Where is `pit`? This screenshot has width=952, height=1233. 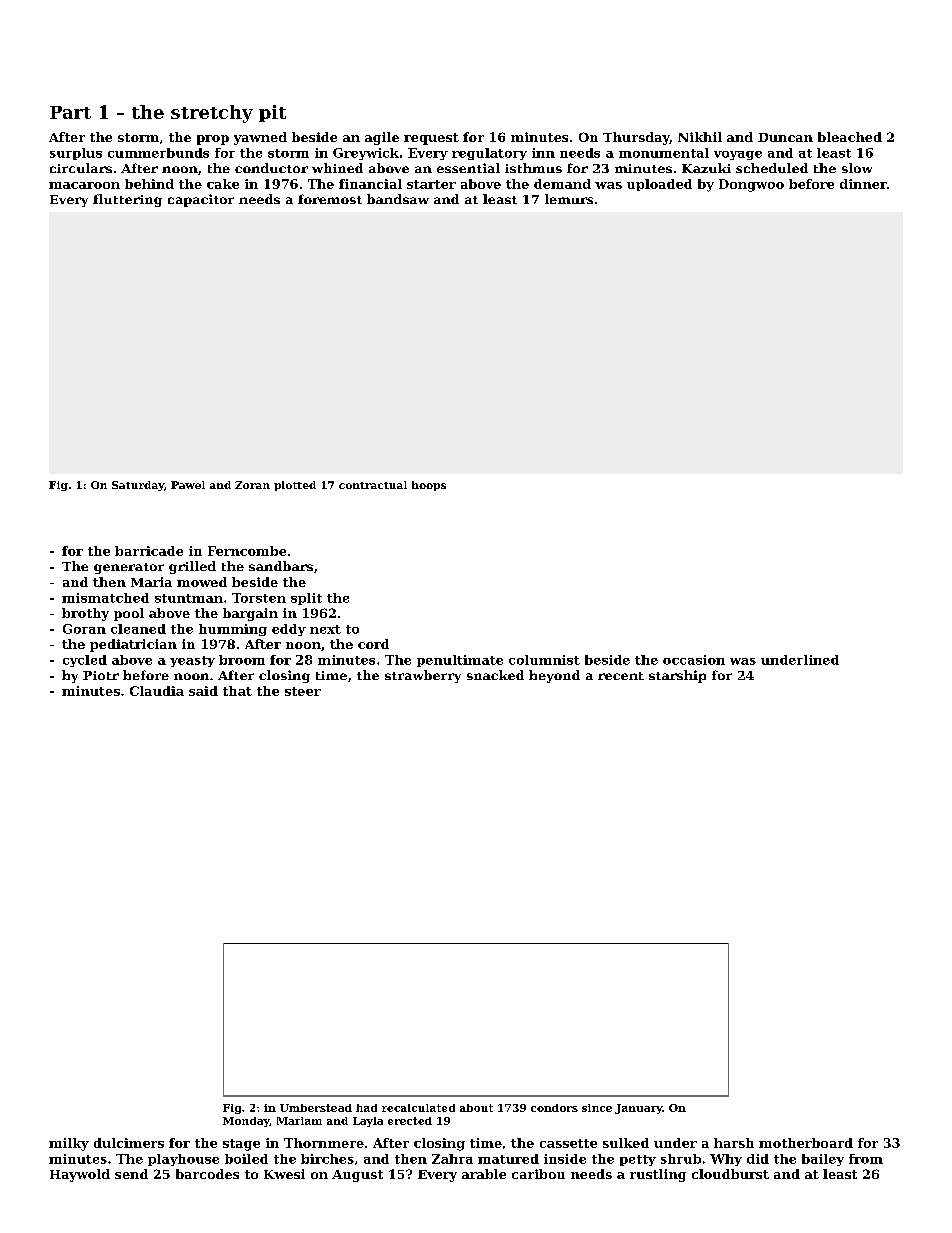 pit is located at coordinates (272, 113).
